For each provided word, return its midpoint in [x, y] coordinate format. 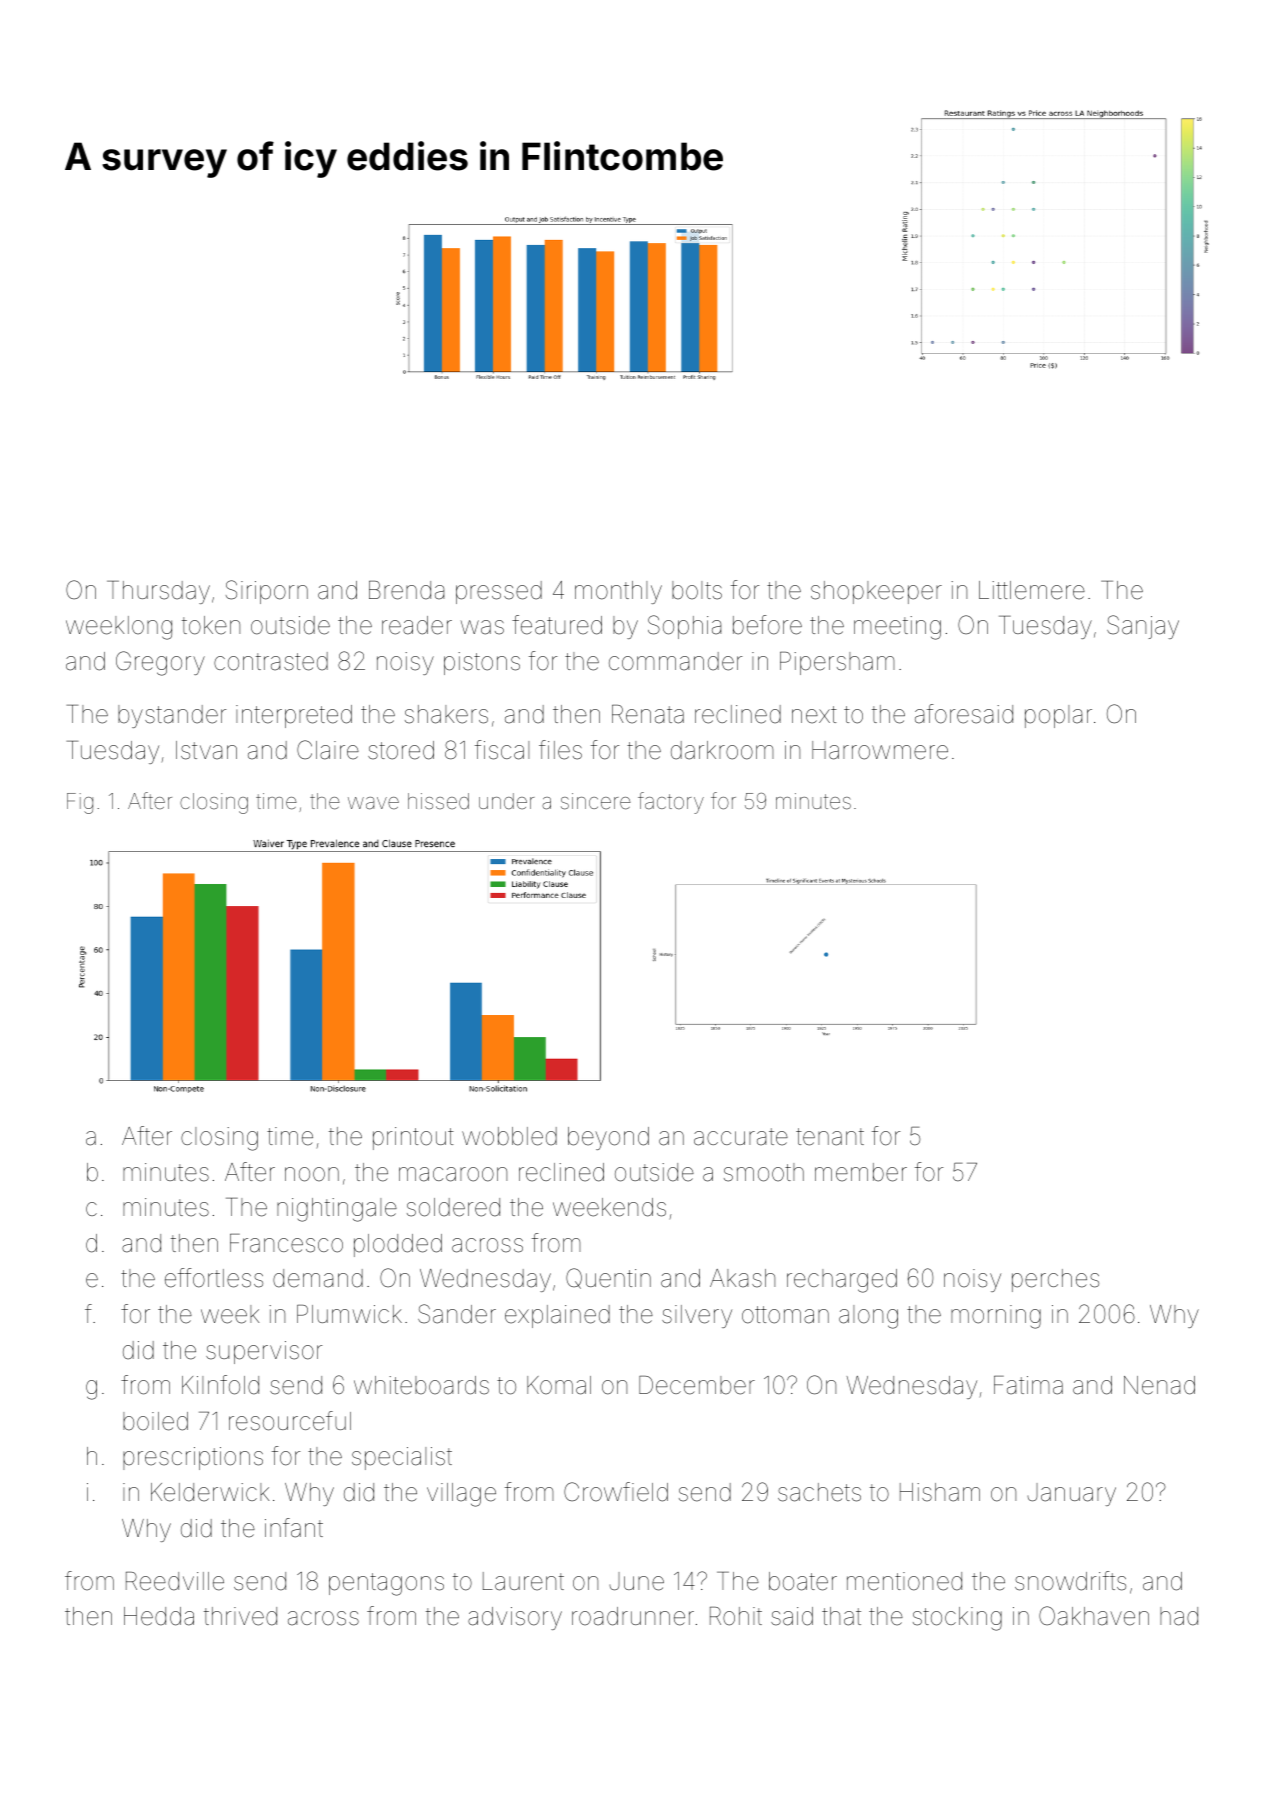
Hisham [940, 1492]
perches [1055, 1280]
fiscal [502, 750]
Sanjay [1143, 627]
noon [312, 1174]
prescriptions [193, 1458]
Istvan [206, 750]
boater [803, 1581]
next [814, 715]
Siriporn [267, 592]
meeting [897, 628]
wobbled [509, 1136]
